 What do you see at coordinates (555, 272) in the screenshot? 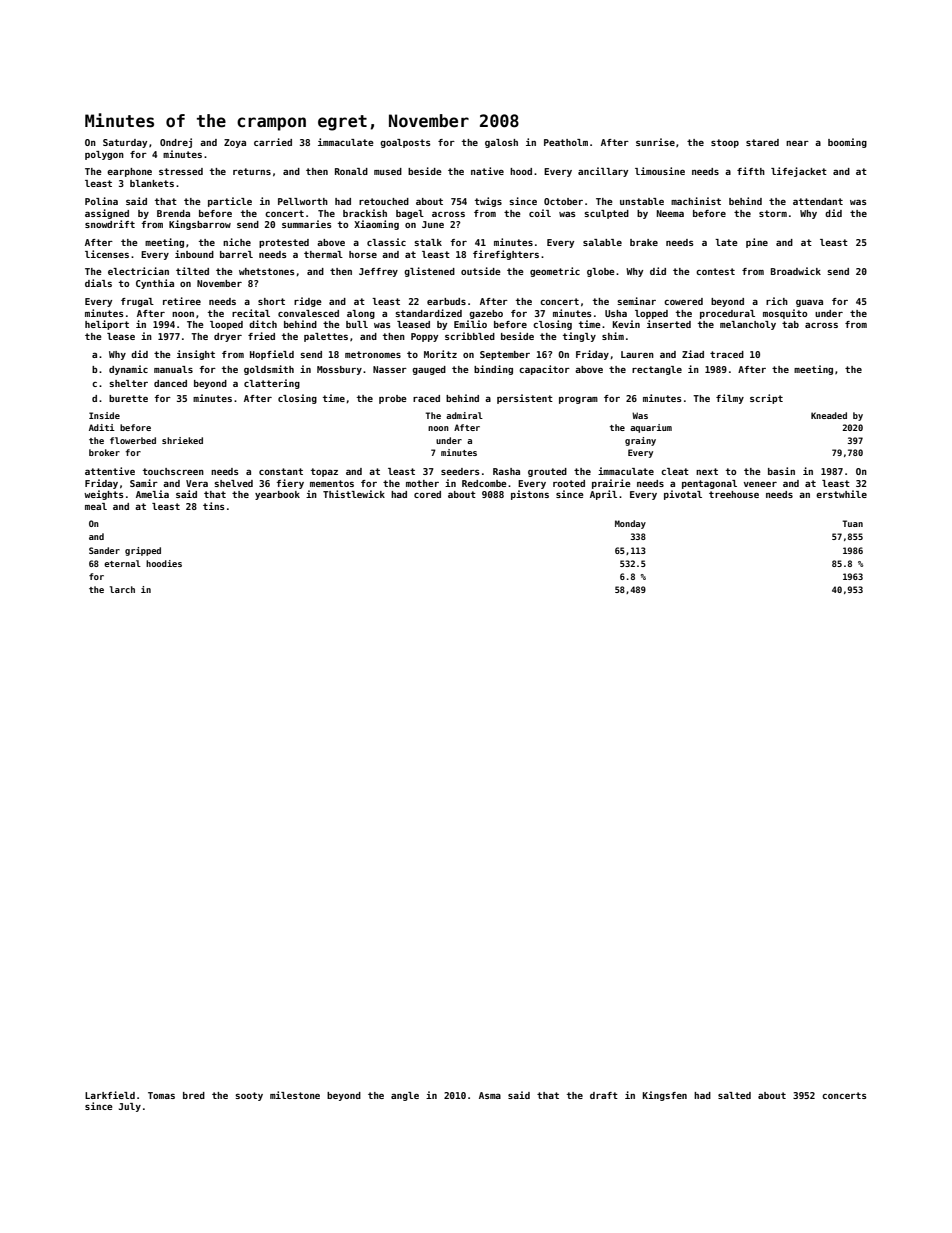
I see `geometric` at bounding box center [555, 272].
